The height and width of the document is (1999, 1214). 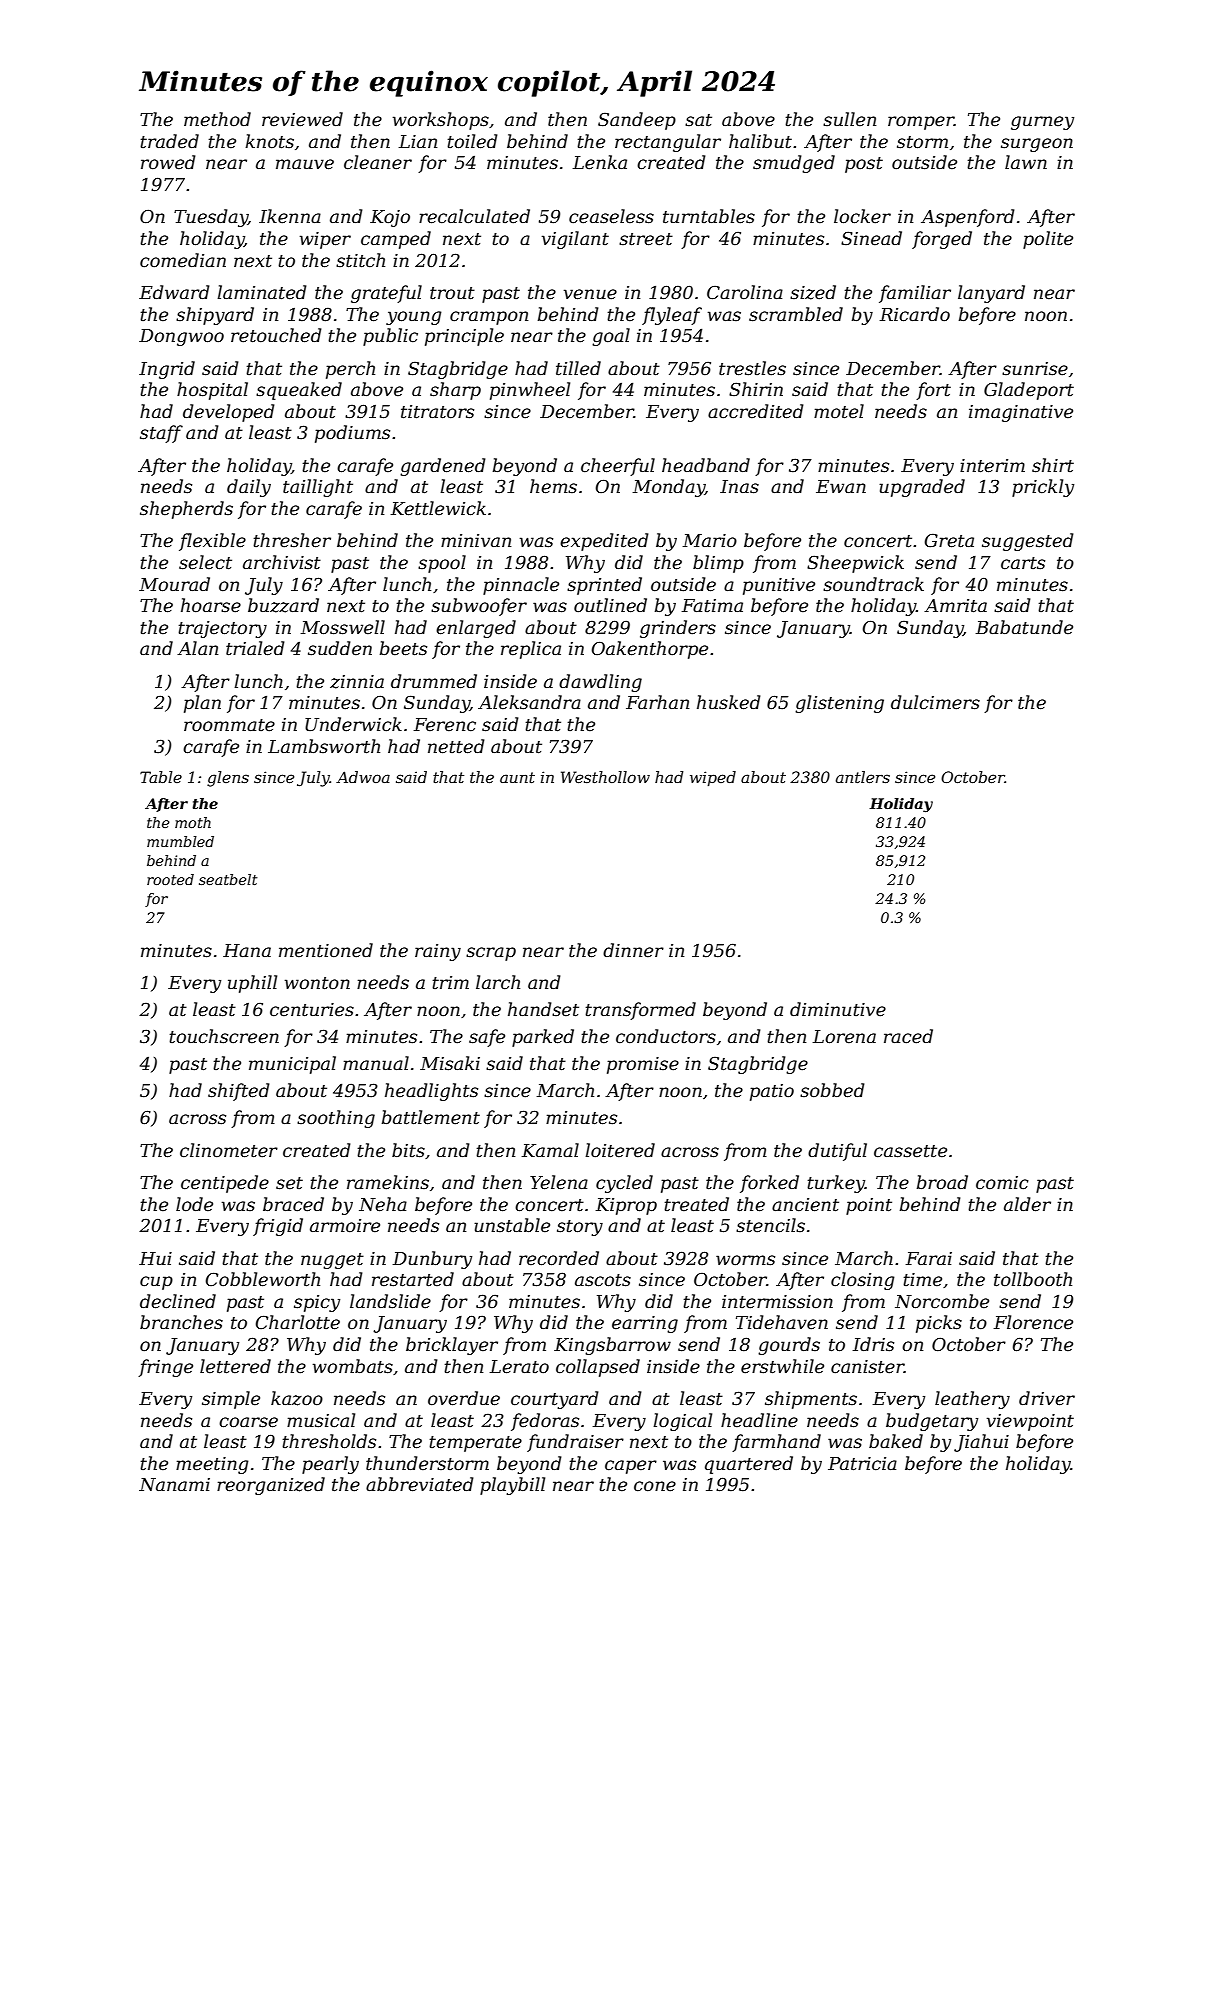 What do you see at coordinates (252, 984) in the document?
I see `uphill` at bounding box center [252, 984].
